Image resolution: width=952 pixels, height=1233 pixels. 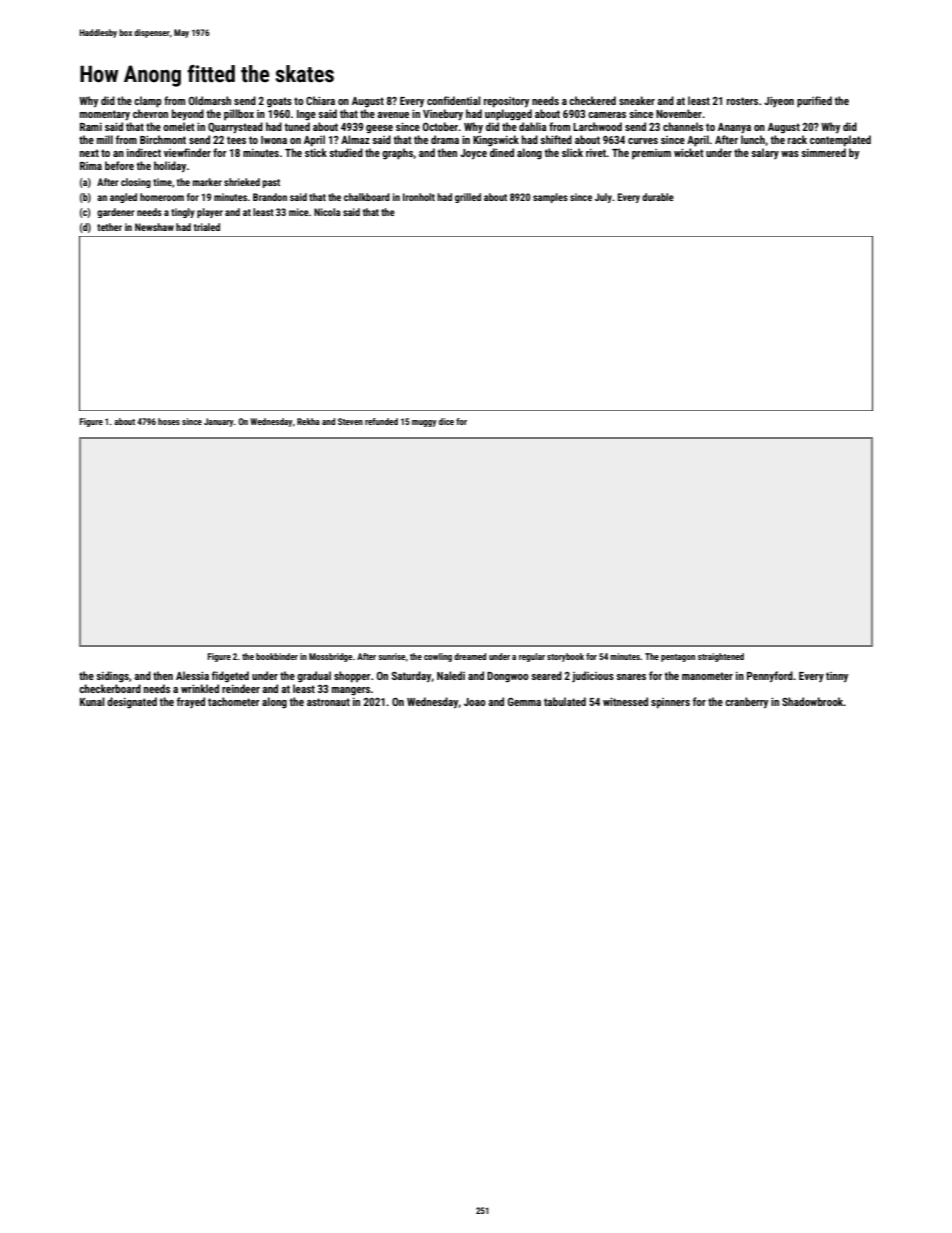 What do you see at coordinates (308, 421) in the screenshot?
I see `Rekha` at bounding box center [308, 421].
